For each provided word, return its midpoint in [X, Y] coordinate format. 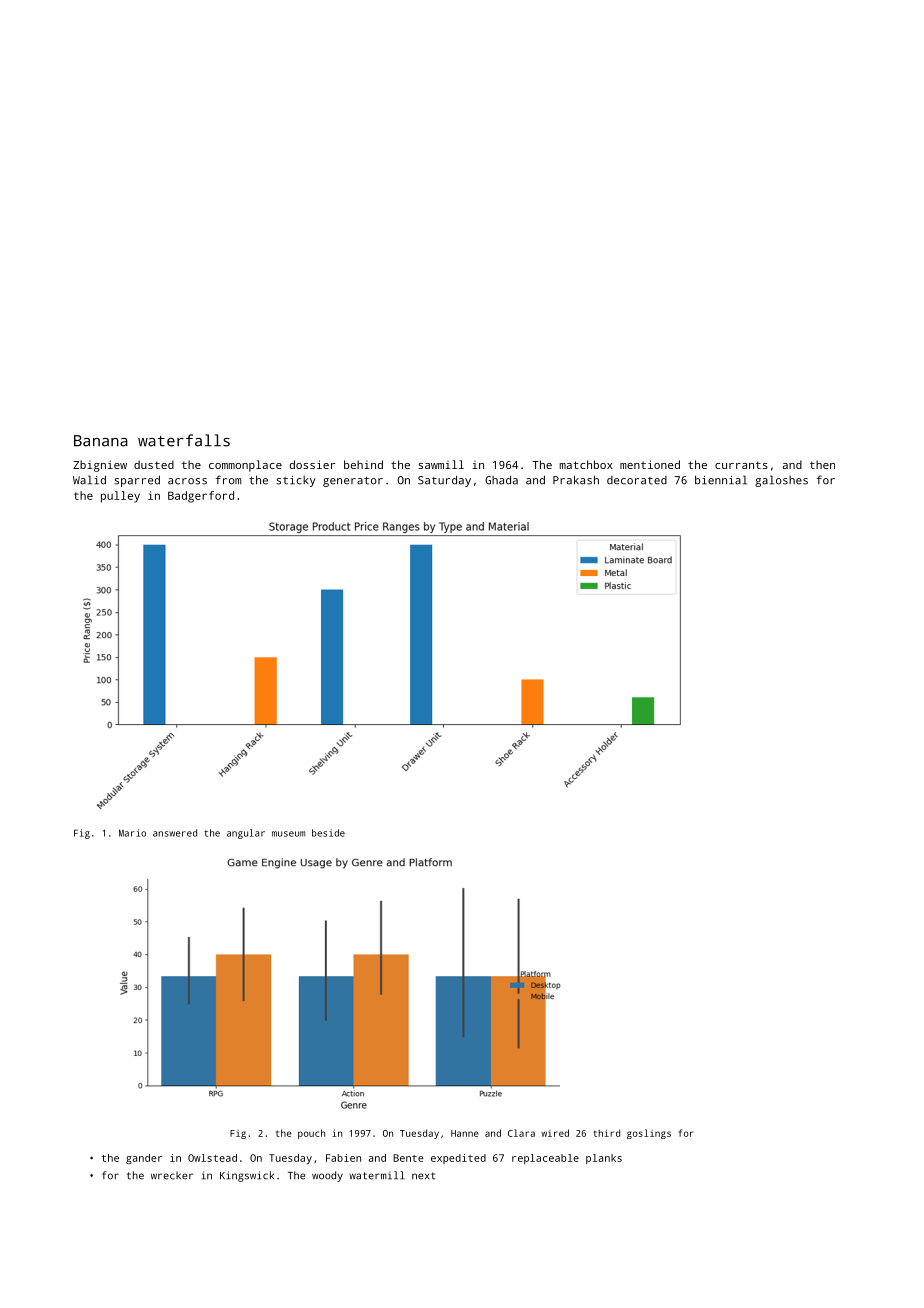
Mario [132, 833]
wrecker [172, 1175]
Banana [101, 441]
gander [144, 1159]
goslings [649, 1134]
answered [175, 833]
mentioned [650, 464]
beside [328, 833]
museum [289, 834]
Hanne [465, 1133]
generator [353, 481]
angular [246, 834]
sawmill [441, 464]
